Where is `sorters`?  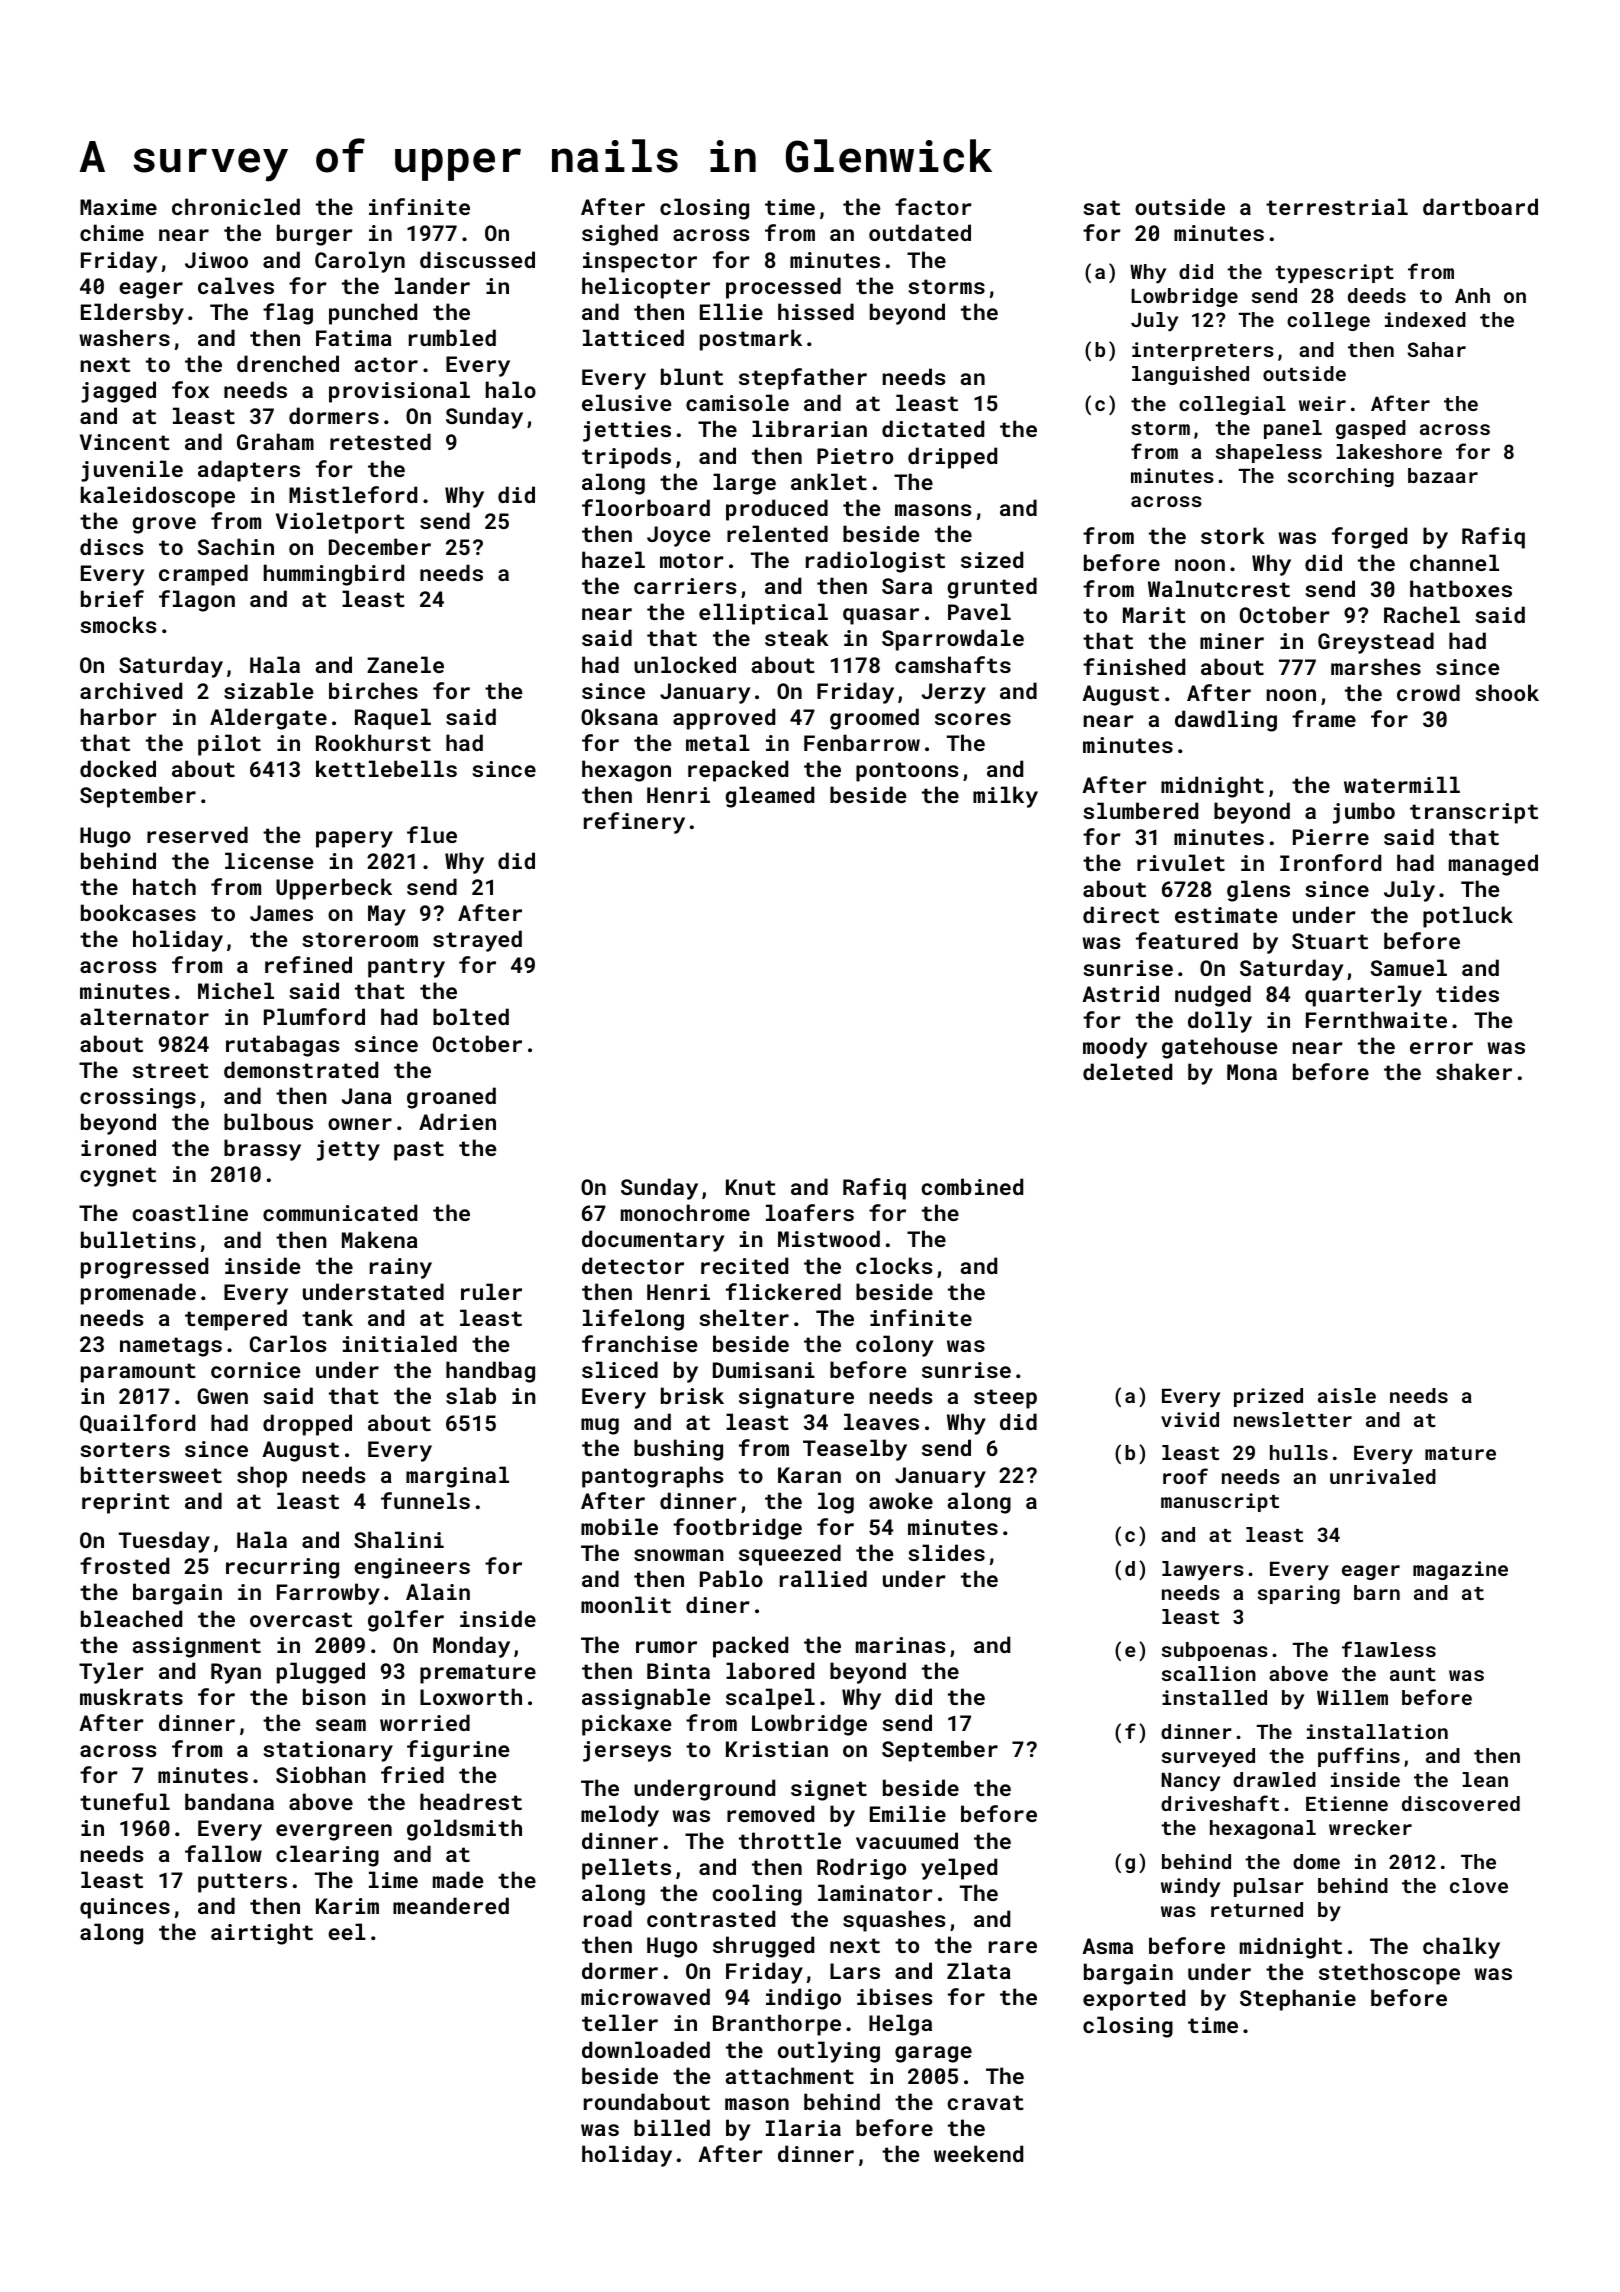
sorters is located at coordinates (125, 1449).
